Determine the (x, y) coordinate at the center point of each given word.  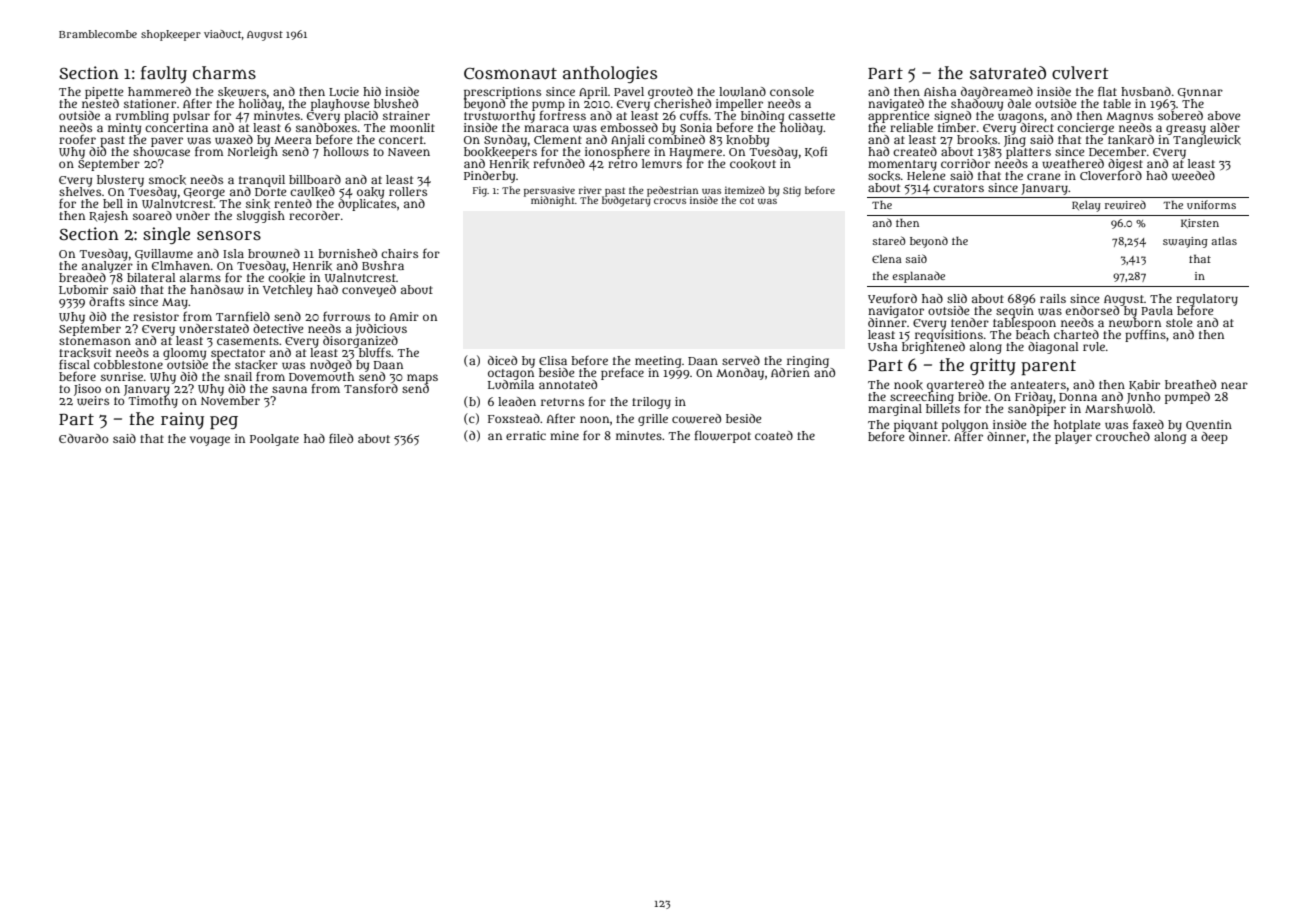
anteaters (1038, 385)
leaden (517, 401)
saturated (1008, 73)
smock (167, 180)
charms (224, 72)
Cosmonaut (510, 74)
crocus (670, 201)
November (230, 400)
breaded (82, 277)
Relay (1086, 206)
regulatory (1207, 300)
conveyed (369, 291)
